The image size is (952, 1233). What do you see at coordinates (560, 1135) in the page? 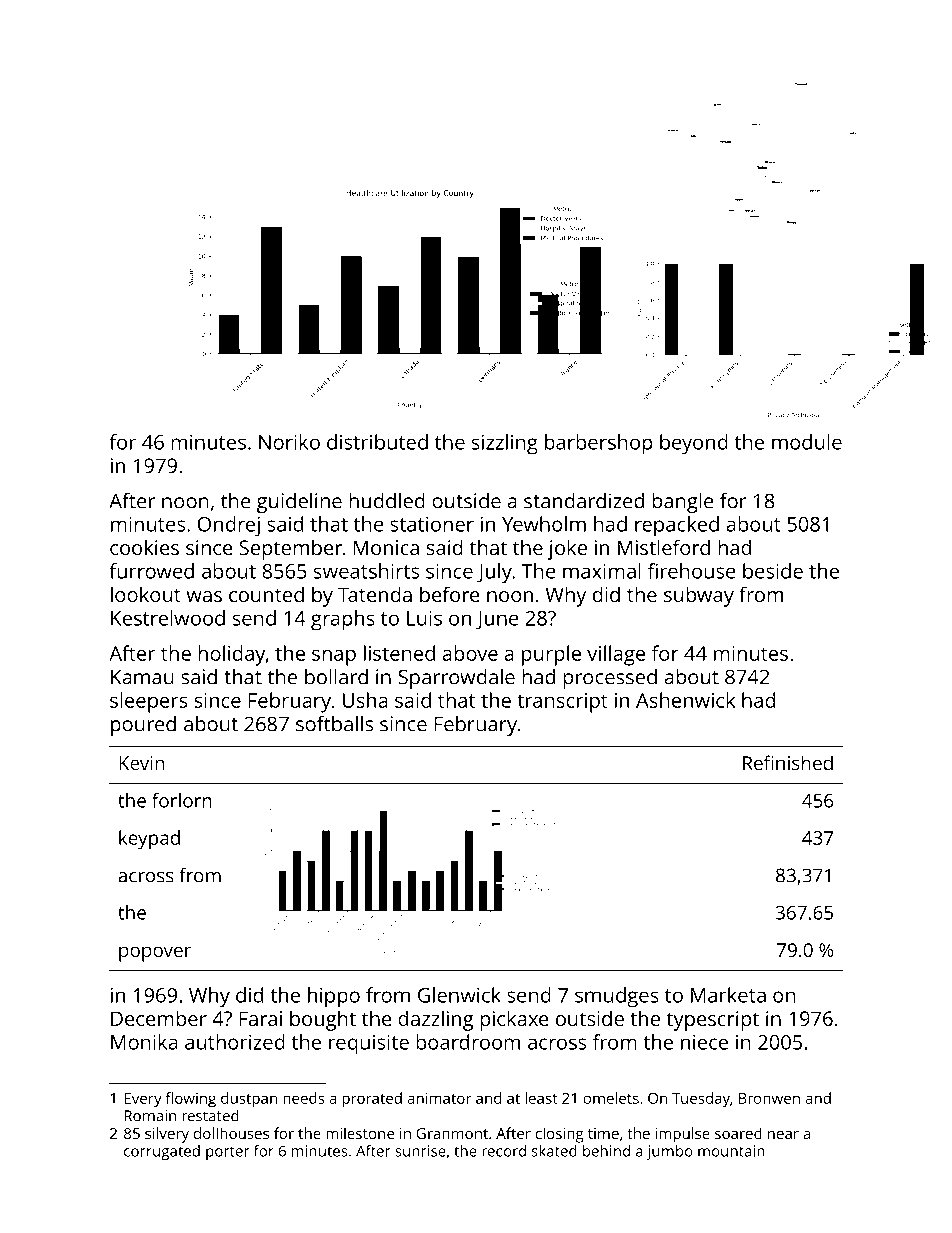
I see `closing` at bounding box center [560, 1135].
